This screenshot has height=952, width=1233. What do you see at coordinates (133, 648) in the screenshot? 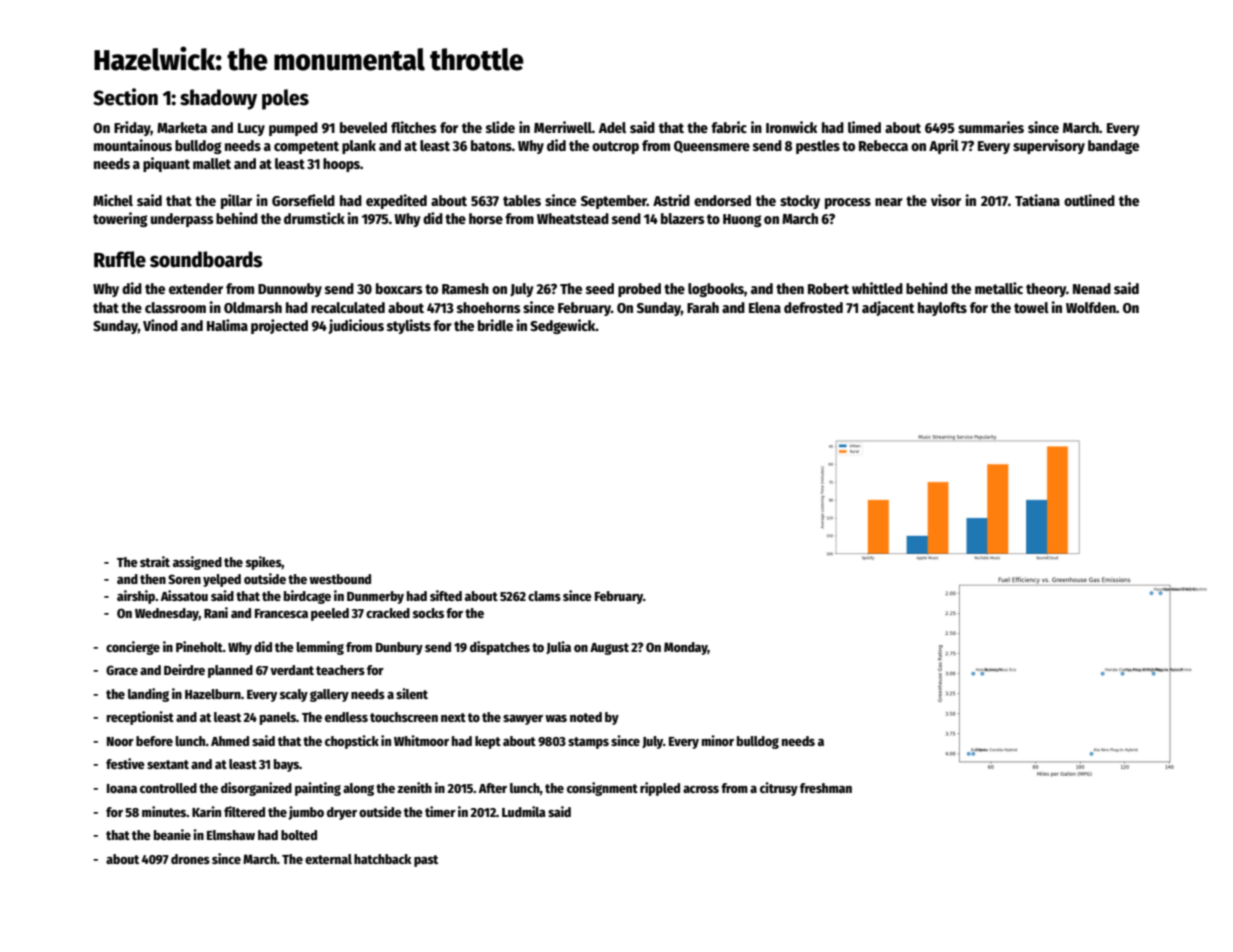
I see `concierge` at bounding box center [133, 648].
